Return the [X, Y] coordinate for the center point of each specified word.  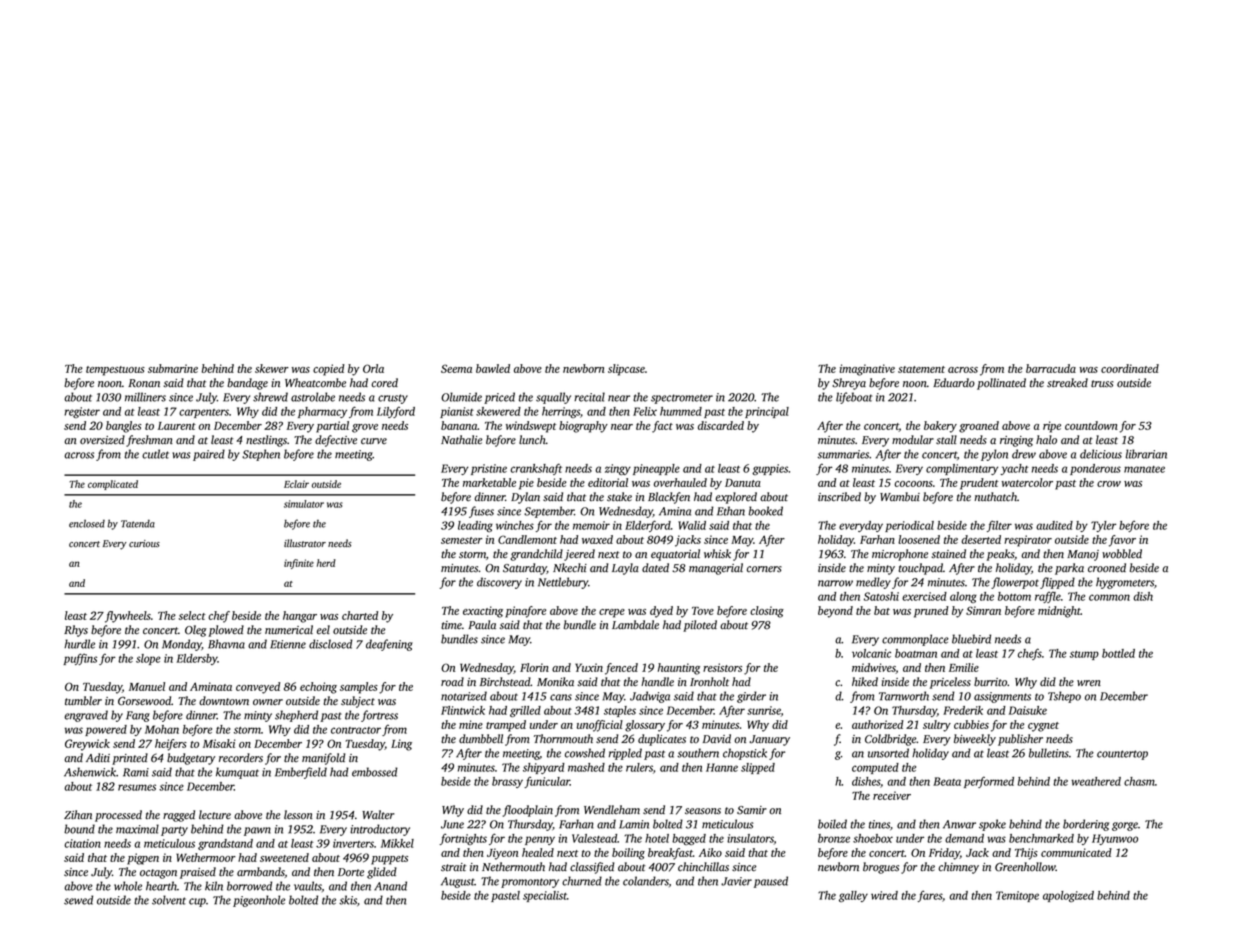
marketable [489, 482]
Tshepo [1064, 697]
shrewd [270, 397]
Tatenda [138, 524]
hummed [681, 411]
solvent [169, 900]
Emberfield [301, 773]
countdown [1091, 425]
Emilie [964, 667]
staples [620, 711]
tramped [506, 726]
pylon [994, 455]
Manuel [147, 686]
